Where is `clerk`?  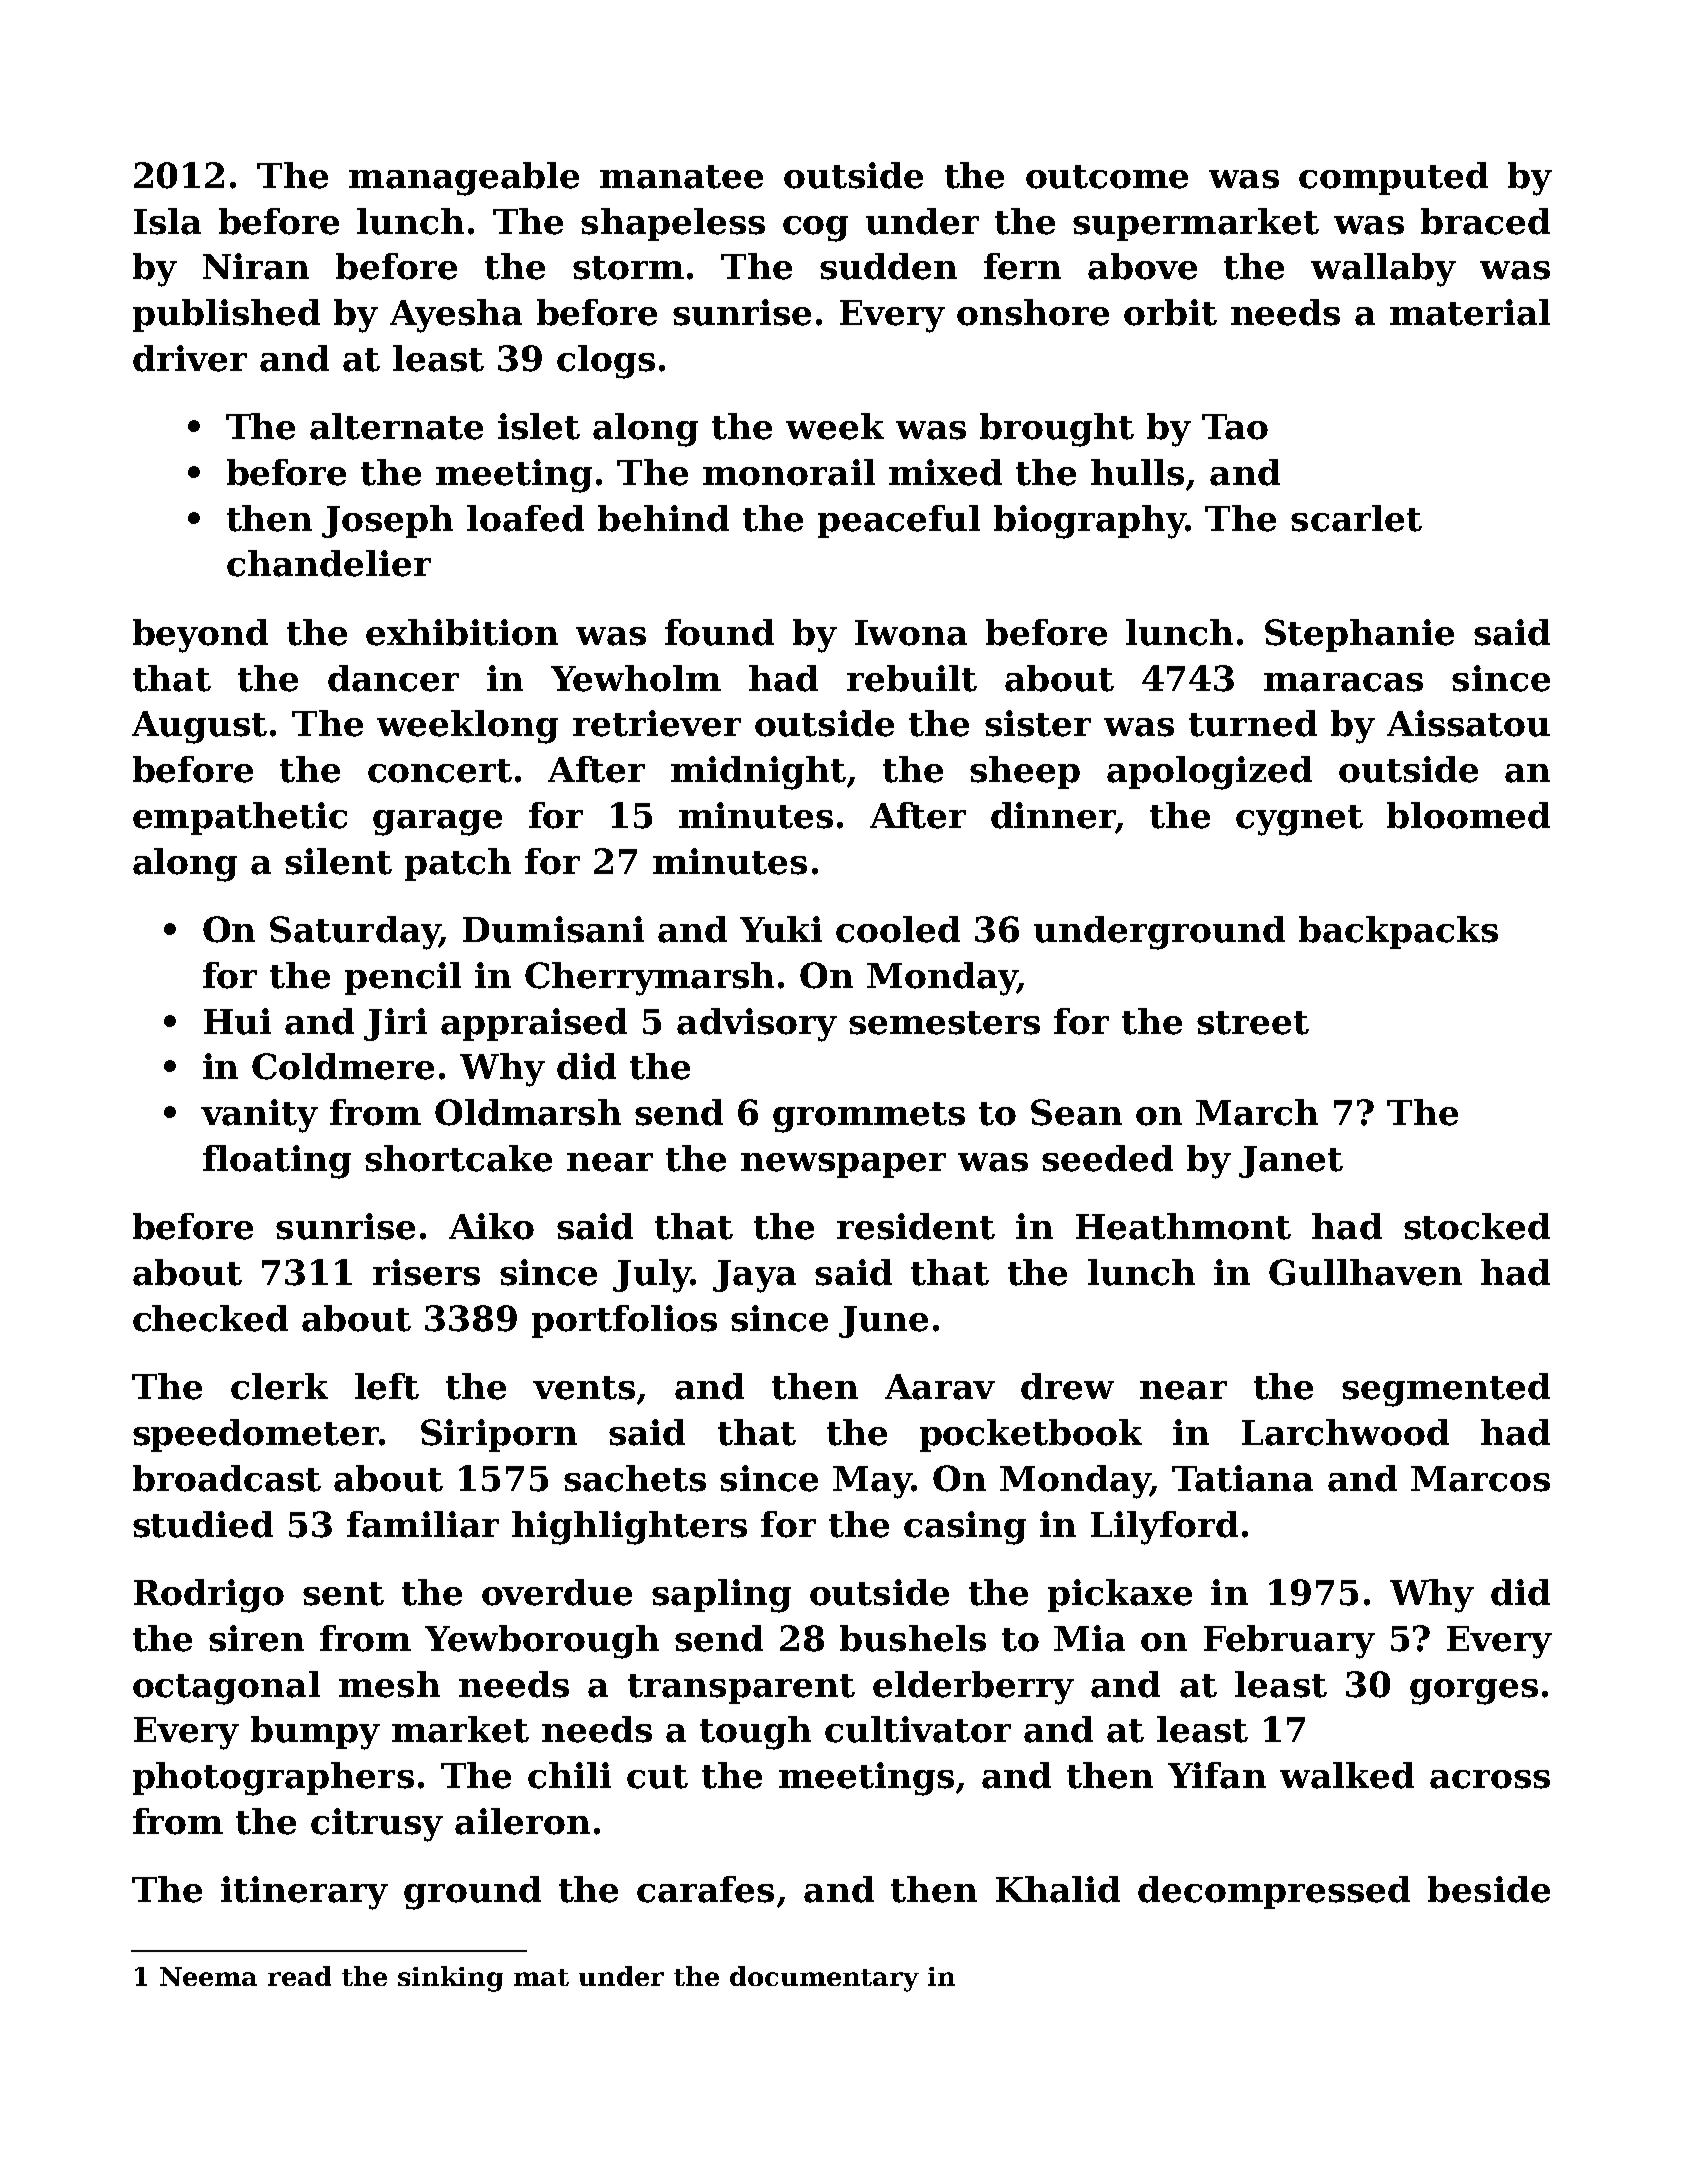 clerk is located at coordinates (279, 1386).
